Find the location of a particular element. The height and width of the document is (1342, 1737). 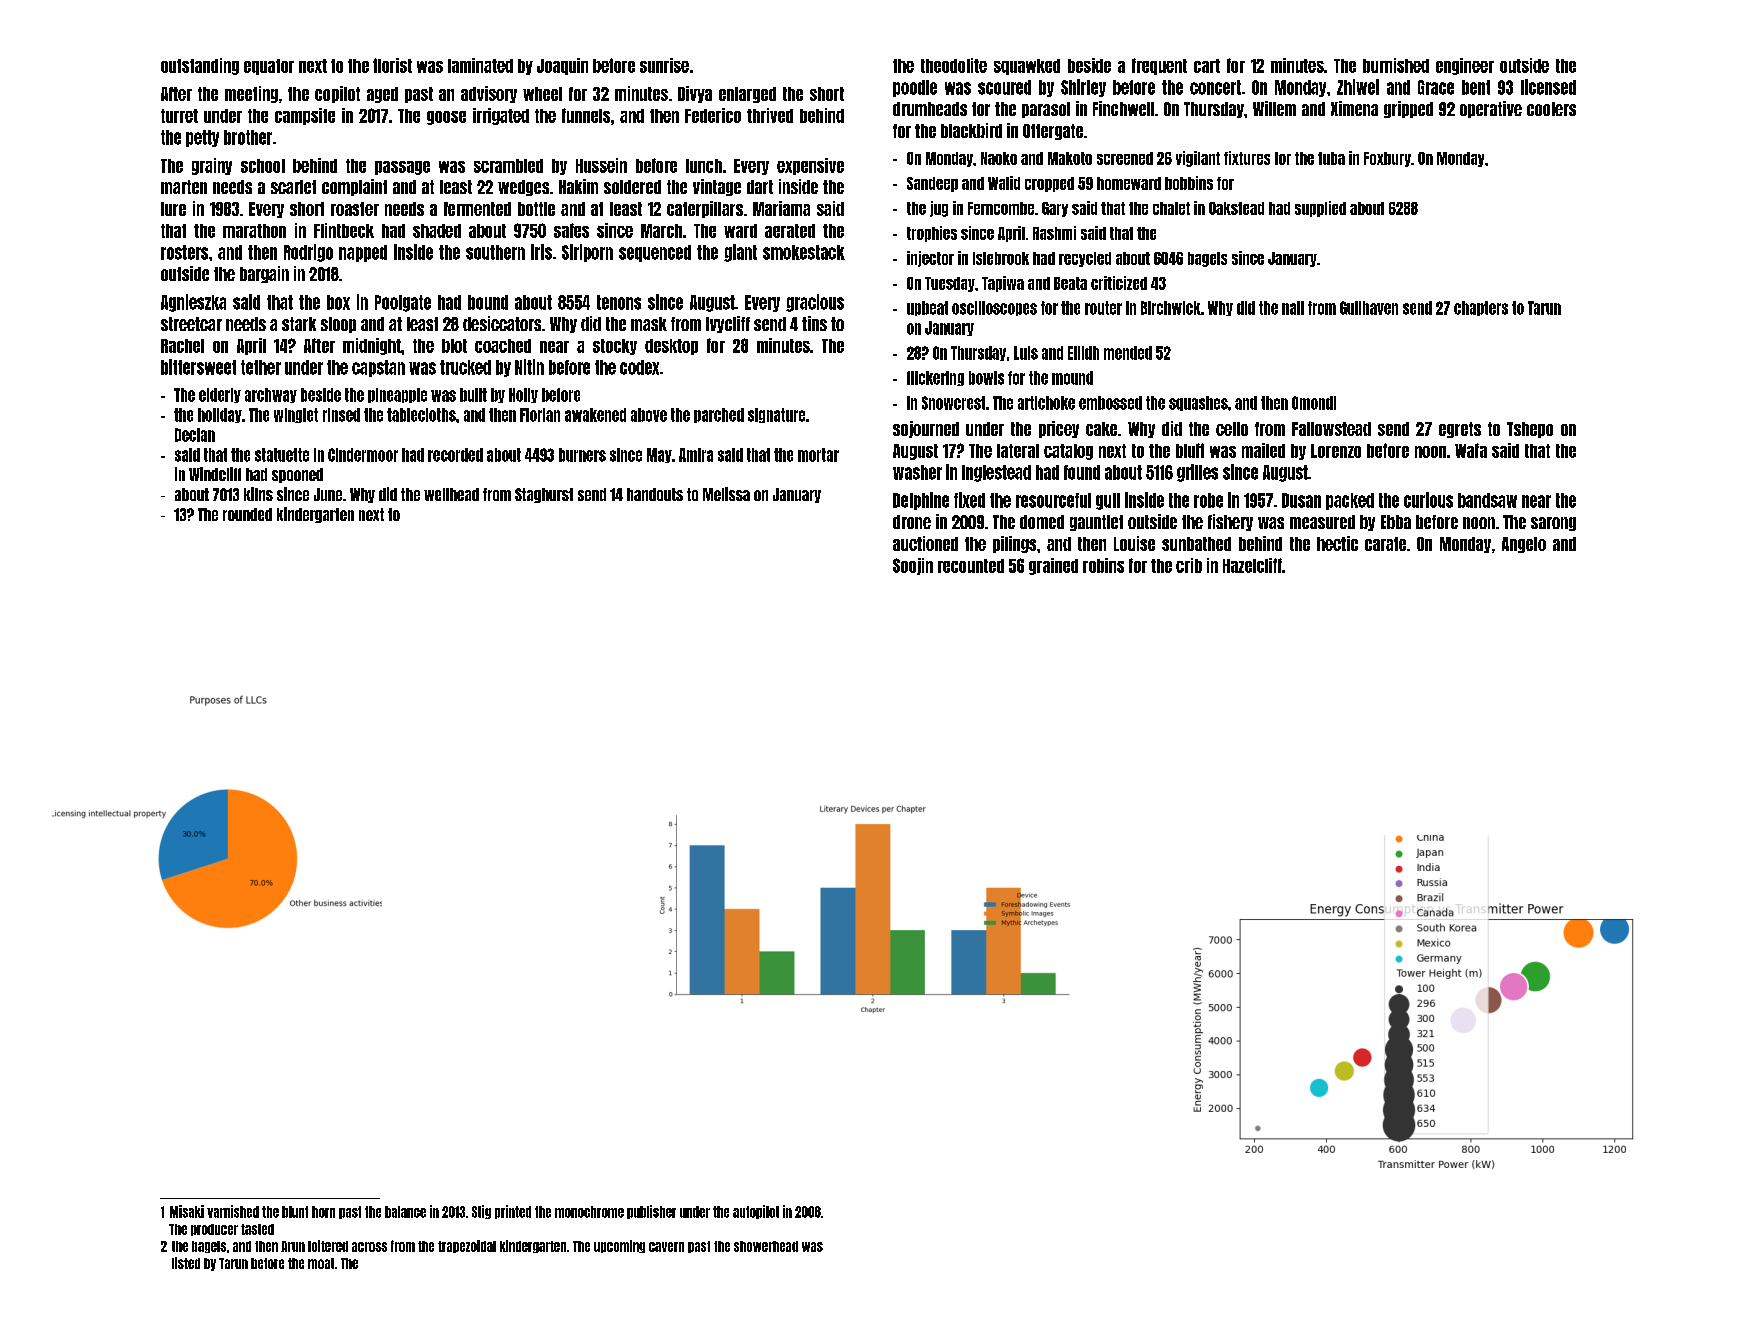

grained is located at coordinates (1053, 566).
